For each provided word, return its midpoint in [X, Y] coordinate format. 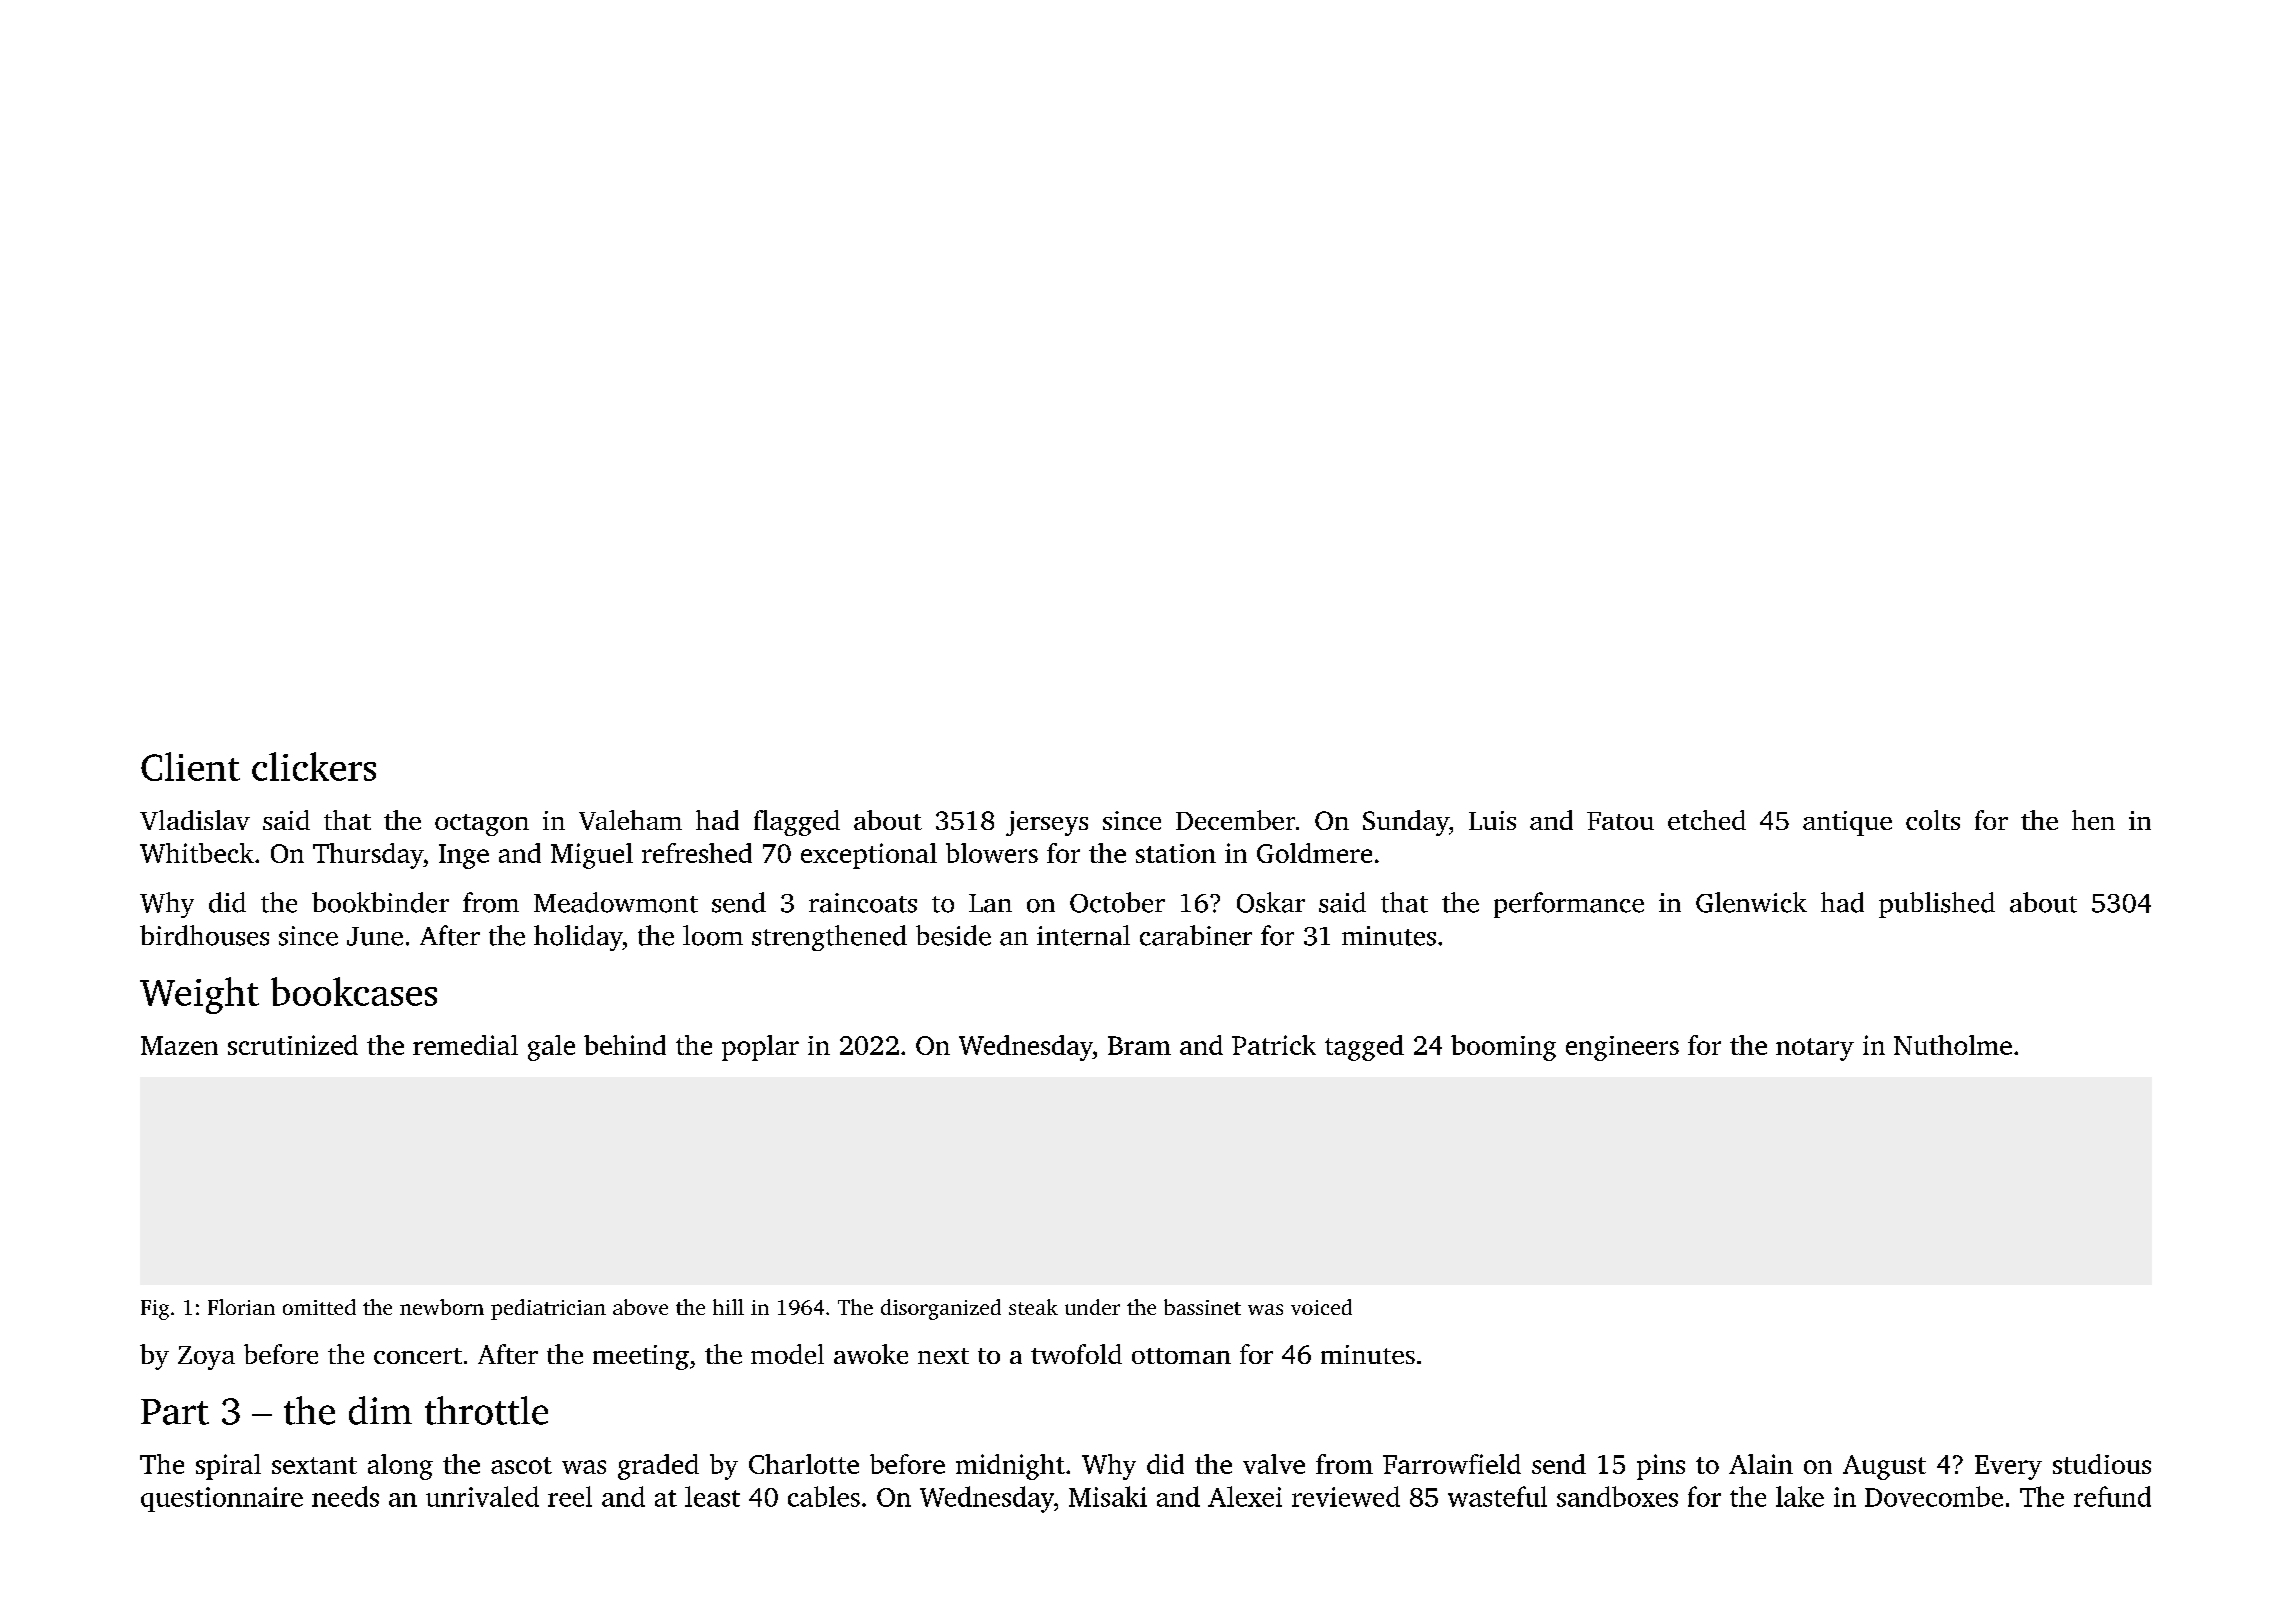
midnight [1010, 1467]
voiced [1321, 1307]
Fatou [1620, 821]
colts [1933, 820]
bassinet [1202, 1307]
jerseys [1047, 823]
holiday [578, 938]
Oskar [1271, 902]
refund [2112, 1496]
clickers [314, 766]
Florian [241, 1307]
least [712, 1496]
